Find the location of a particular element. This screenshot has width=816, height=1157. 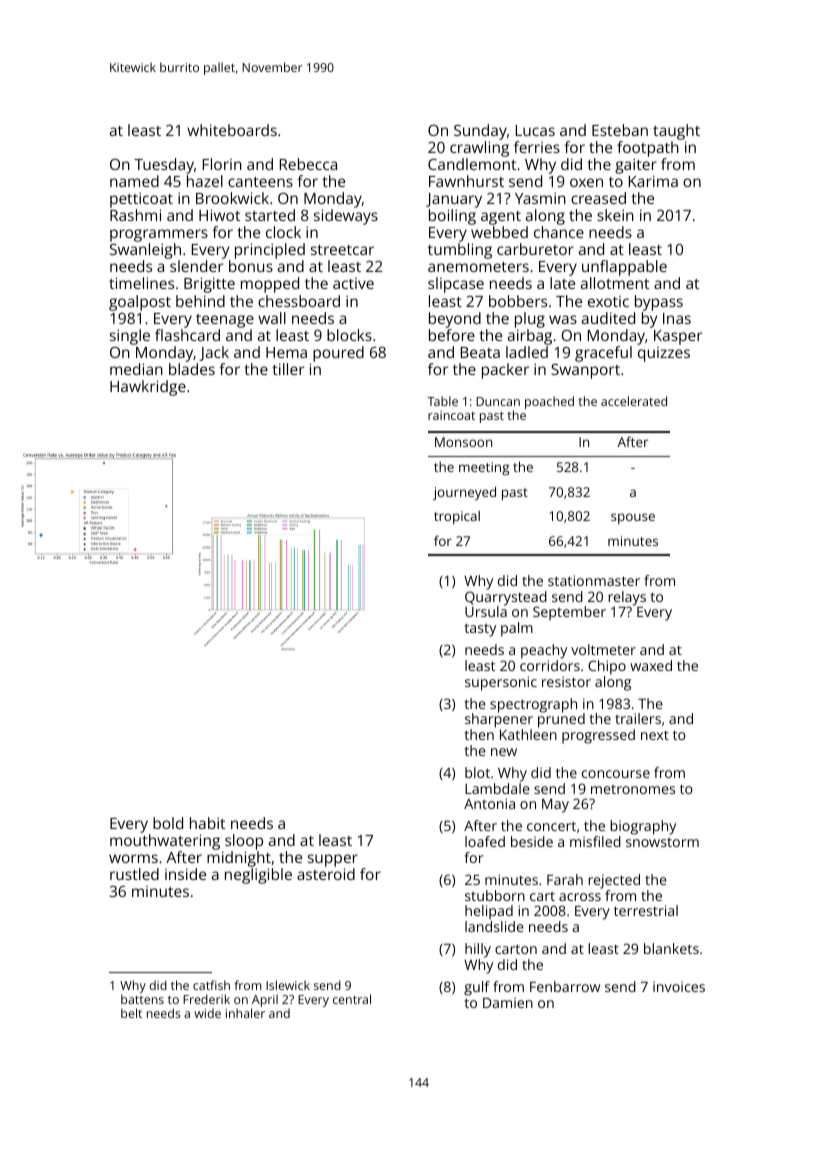

whiteboards is located at coordinates (232, 130).
